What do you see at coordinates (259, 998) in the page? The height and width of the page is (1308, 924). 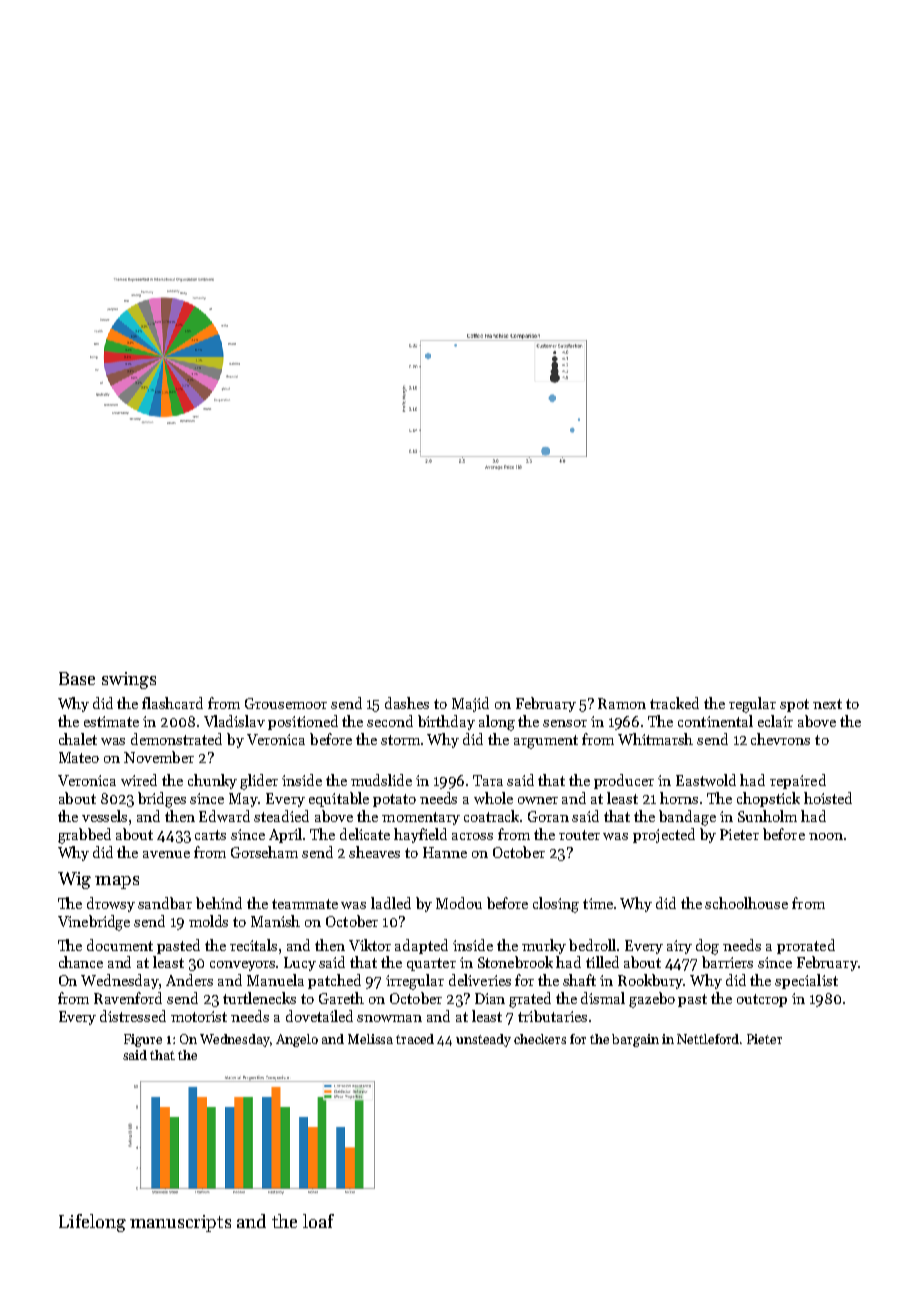 I see `turtlenecks` at bounding box center [259, 998].
